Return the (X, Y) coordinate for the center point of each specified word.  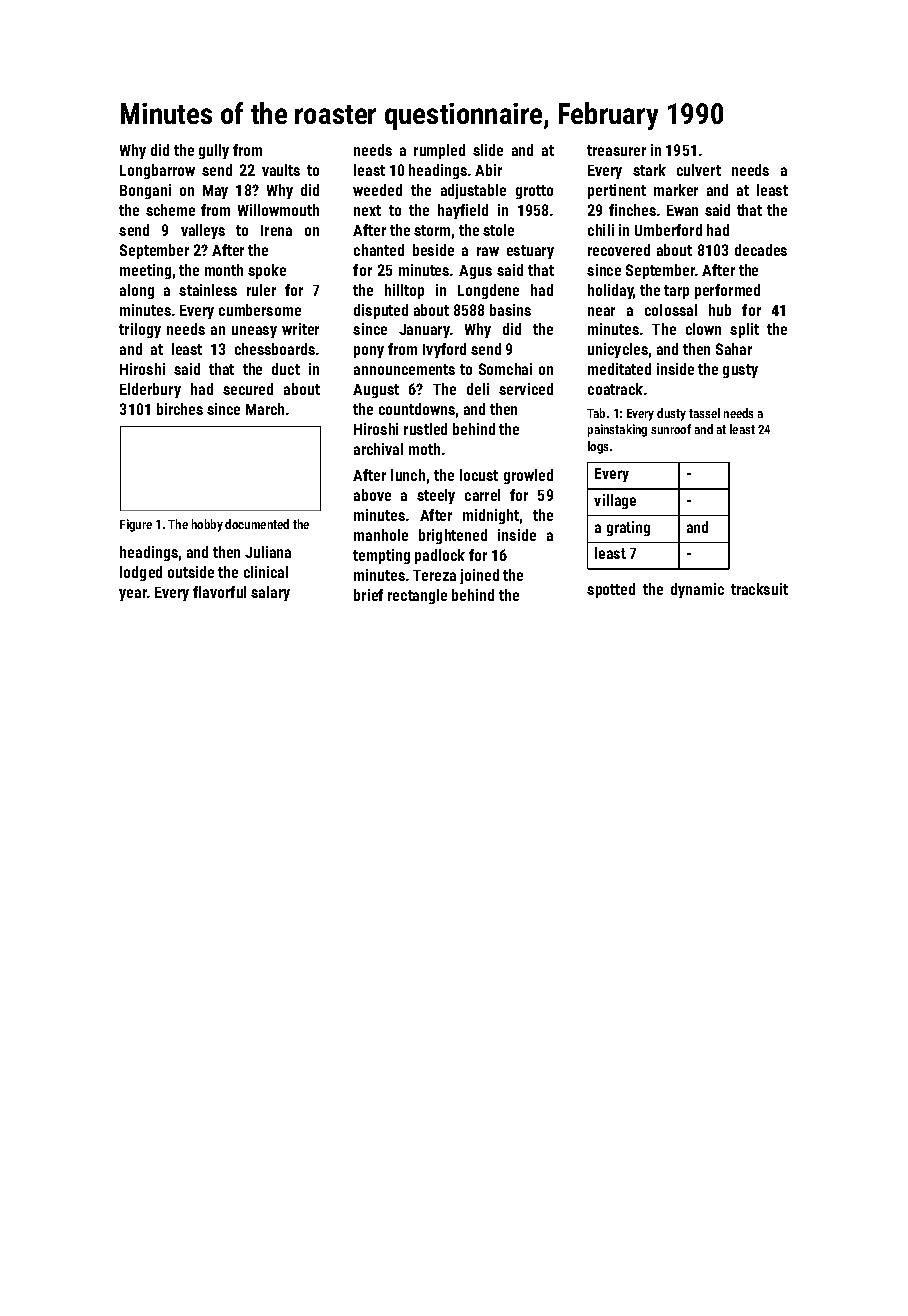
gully (214, 151)
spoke (267, 271)
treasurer (616, 150)
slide (488, 150)
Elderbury (150, 390)
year (133, 595)
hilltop (404, 291)
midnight (491, 516)
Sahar (734, 349)
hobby (207, 525)
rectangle (417, 596)
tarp (676, 292)
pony (369, 352)
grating (628, 528)
